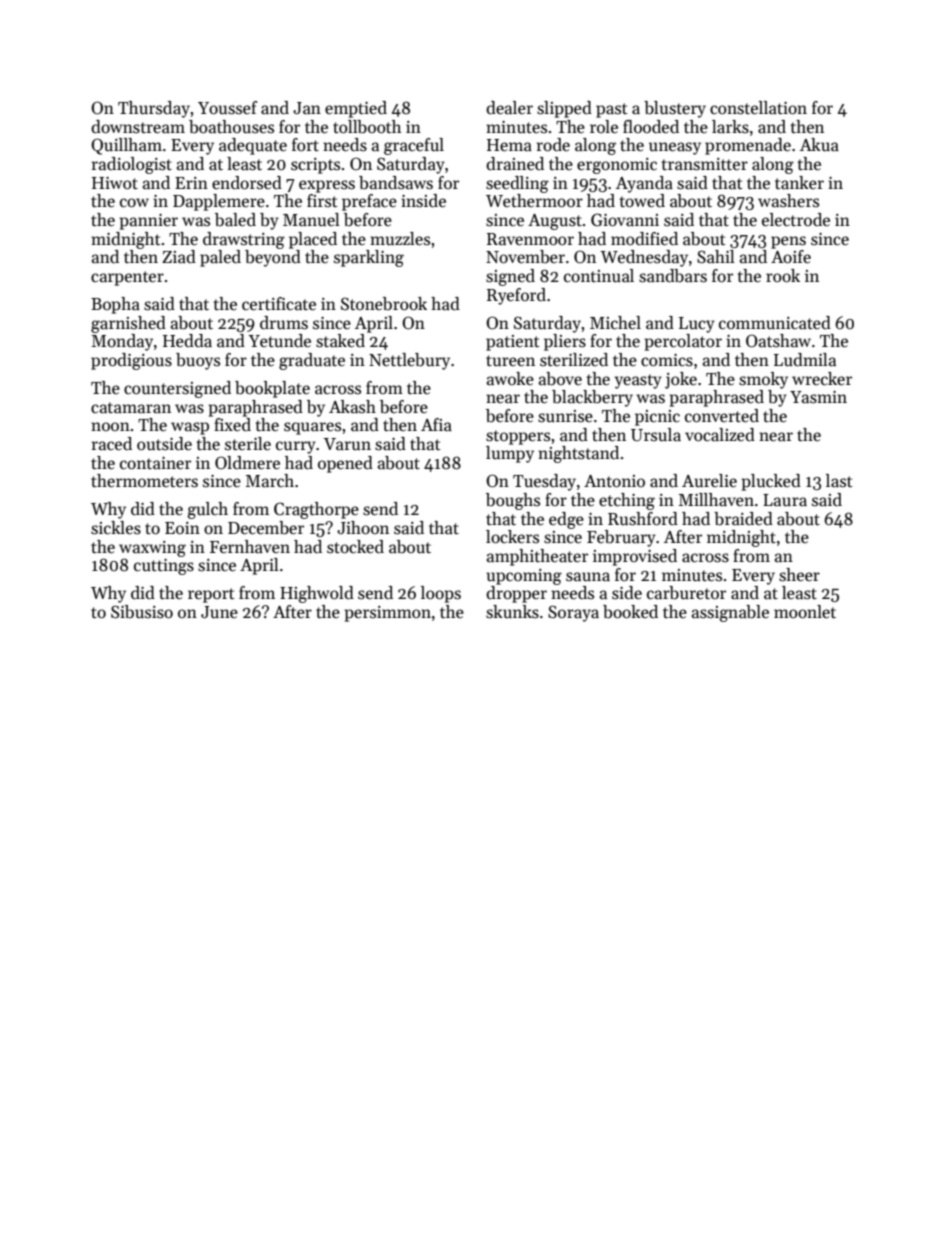 This image has height=1233, width=952. What do you see at coordinates (182, 528) in the image?
I see `Eoin` at bounding box center [182, 528].
